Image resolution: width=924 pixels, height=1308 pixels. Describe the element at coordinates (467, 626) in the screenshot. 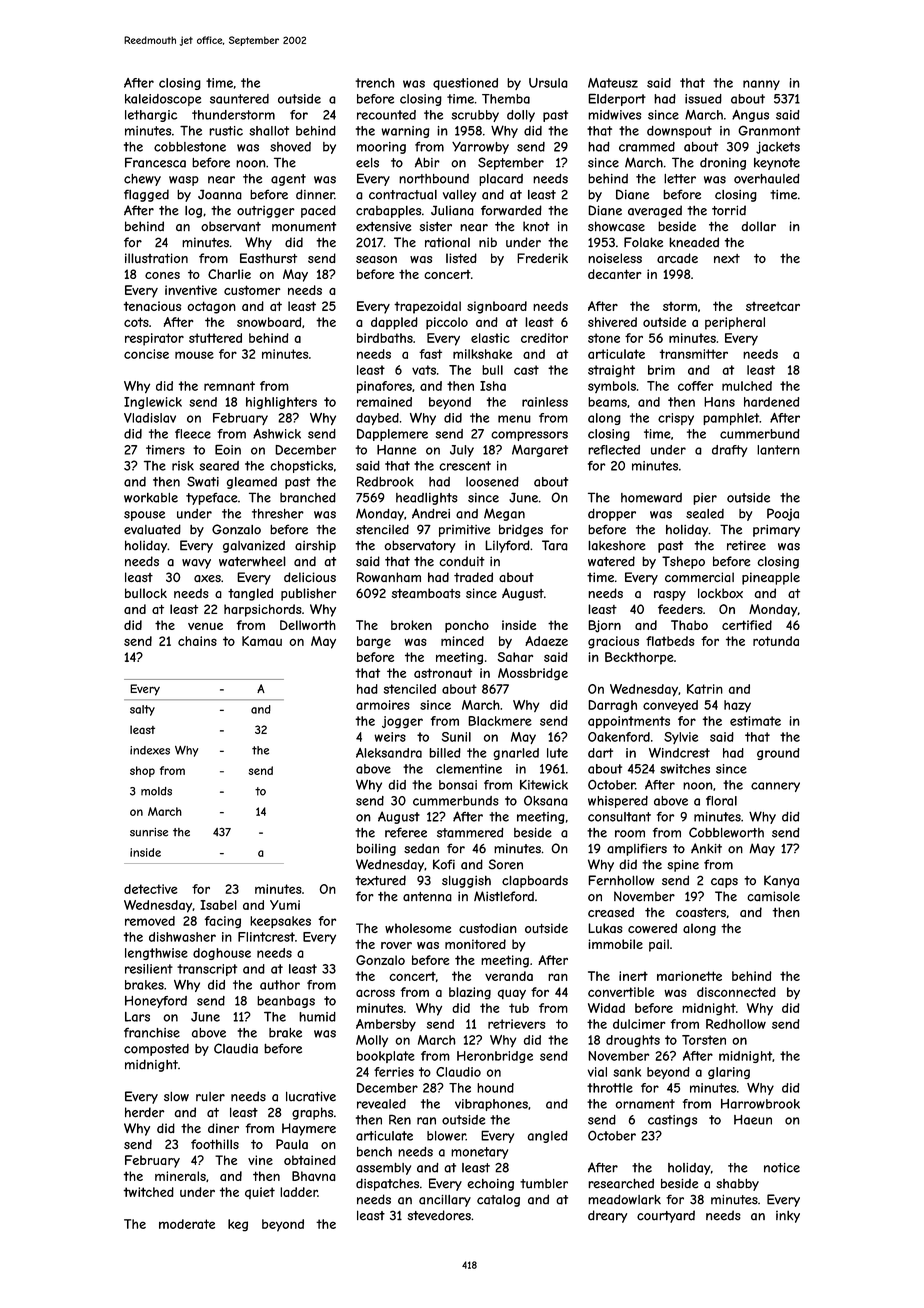

I see `poncho` at that location.
